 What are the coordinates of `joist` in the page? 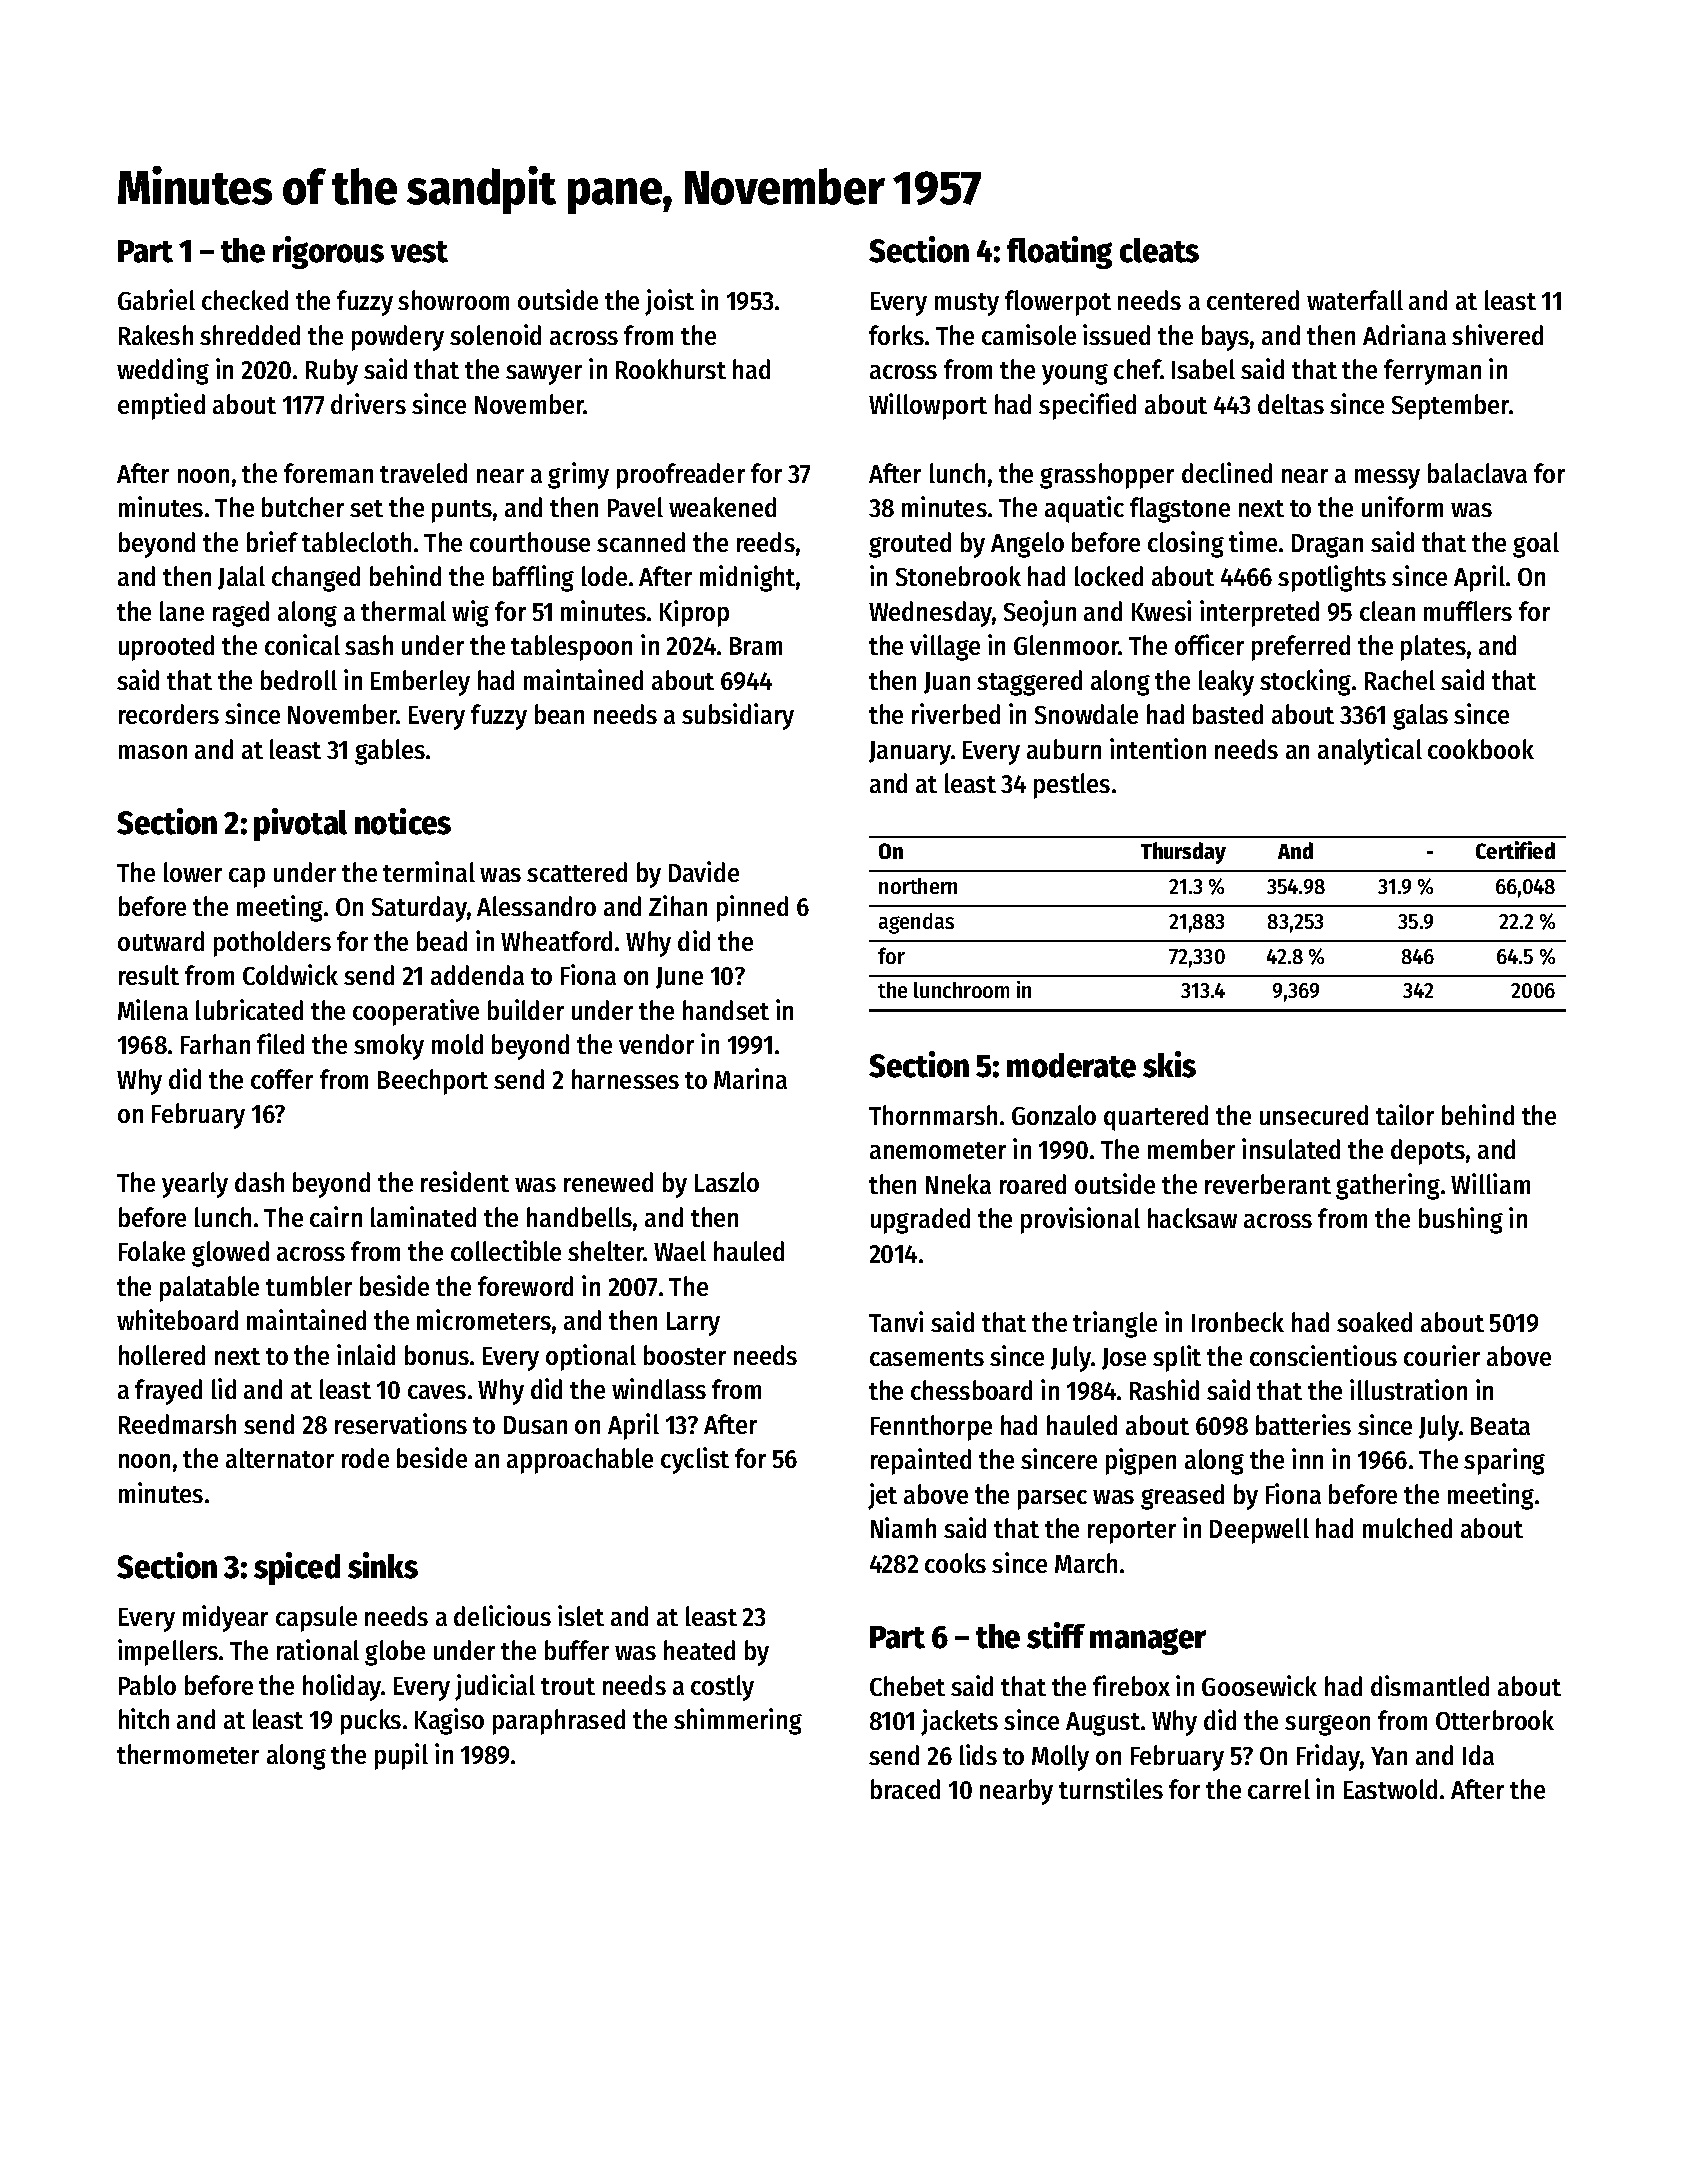 It's located at (669, 302).
